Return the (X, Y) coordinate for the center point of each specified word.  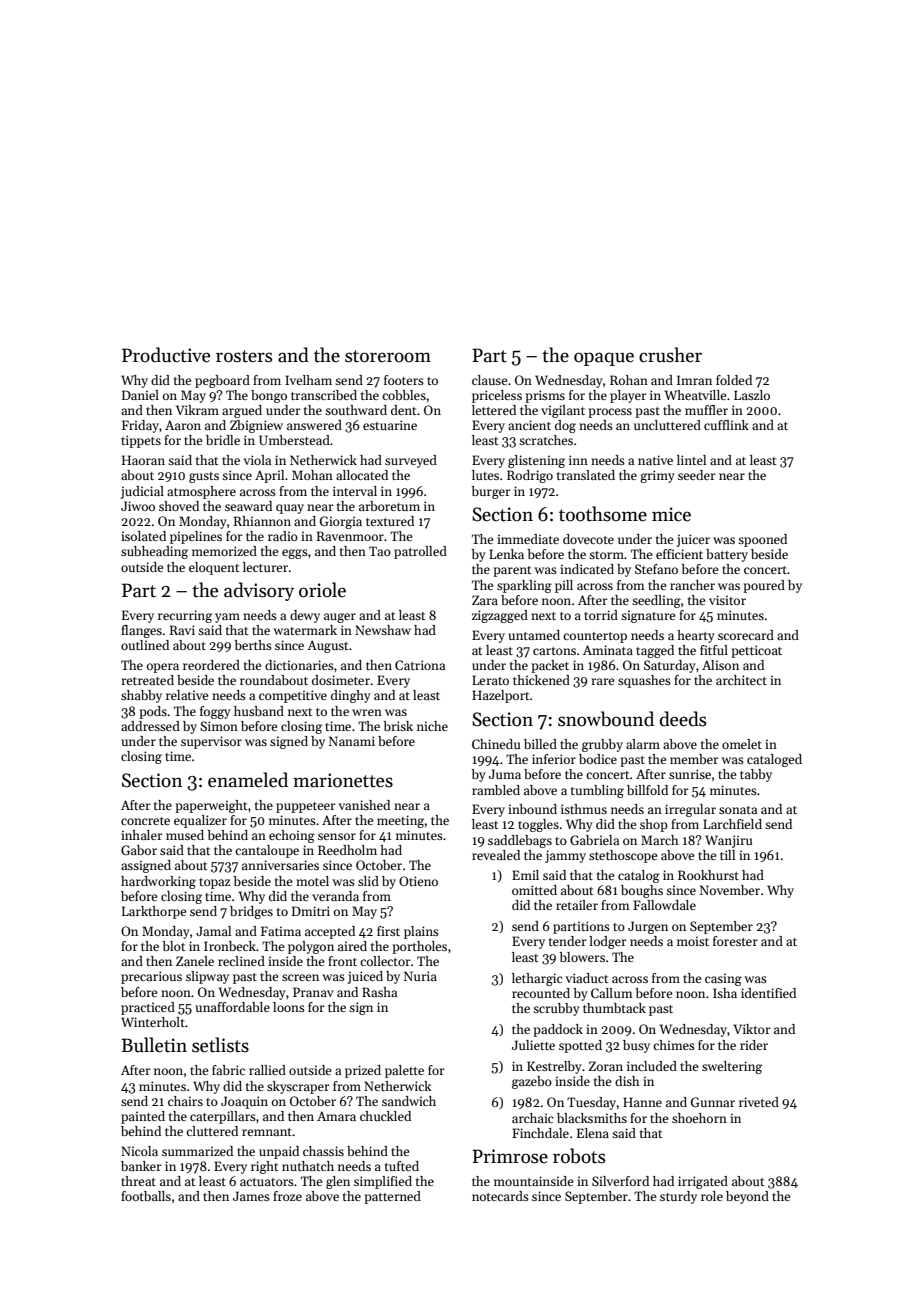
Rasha (379, 992)
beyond (747, 1197)
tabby (756, 775)
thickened (541, 680)
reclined (241, 961)
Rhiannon (262, 521)
